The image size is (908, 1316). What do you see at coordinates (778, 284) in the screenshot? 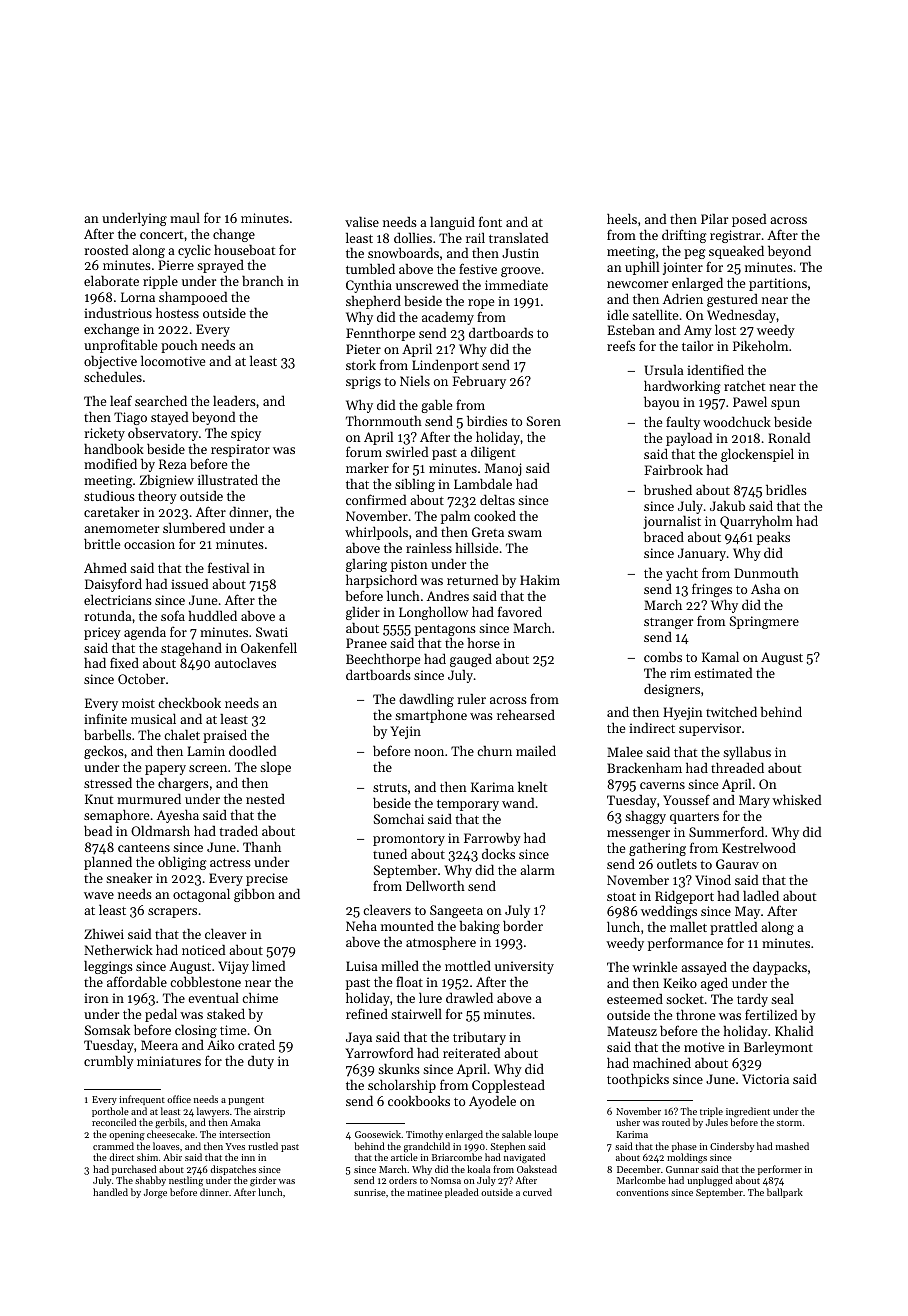
I see `partitions` at bounding box center [778, 284].
